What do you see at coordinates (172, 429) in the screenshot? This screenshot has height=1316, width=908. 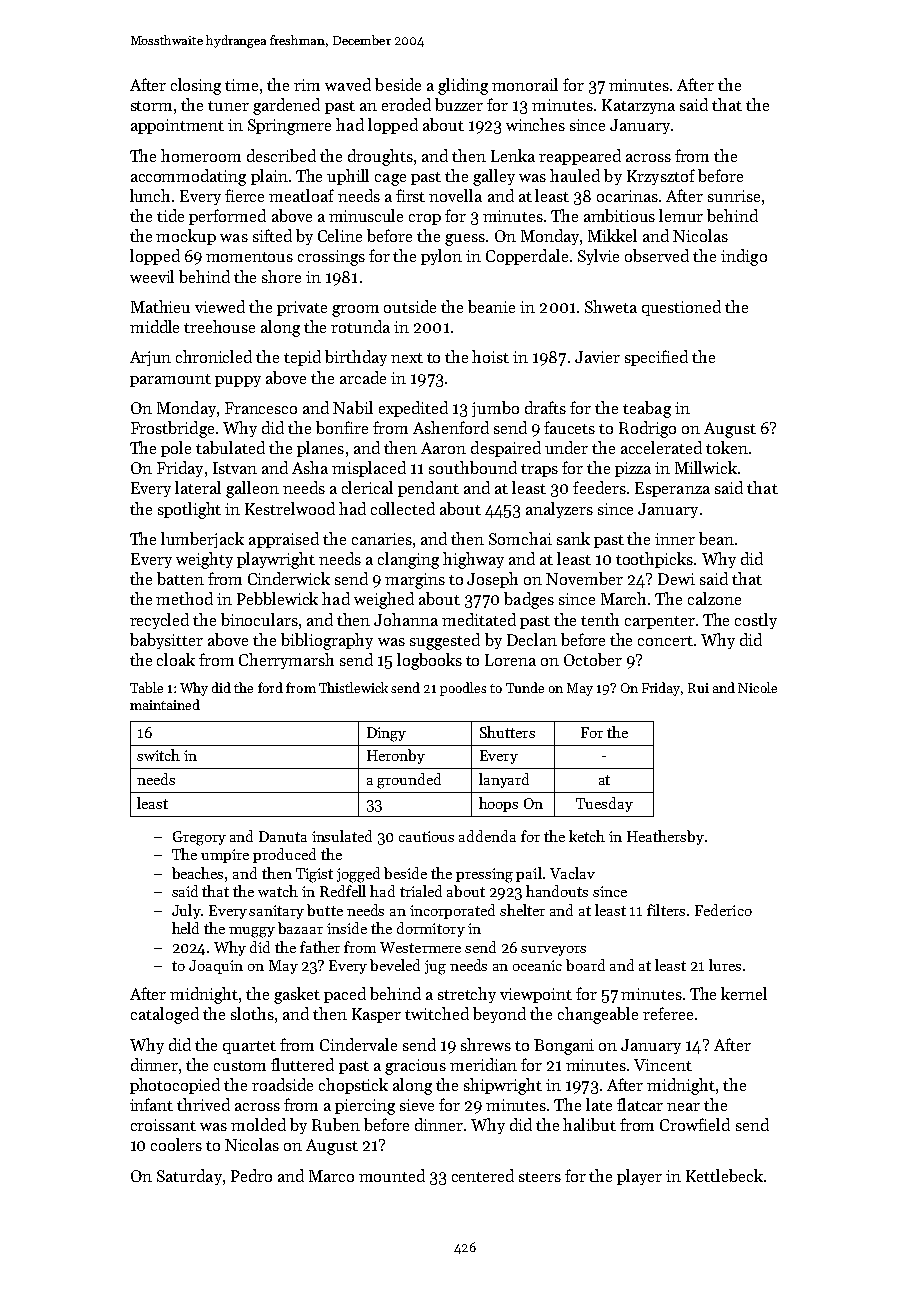 I see `Frostbridge` at bounding box center [172, 429].
